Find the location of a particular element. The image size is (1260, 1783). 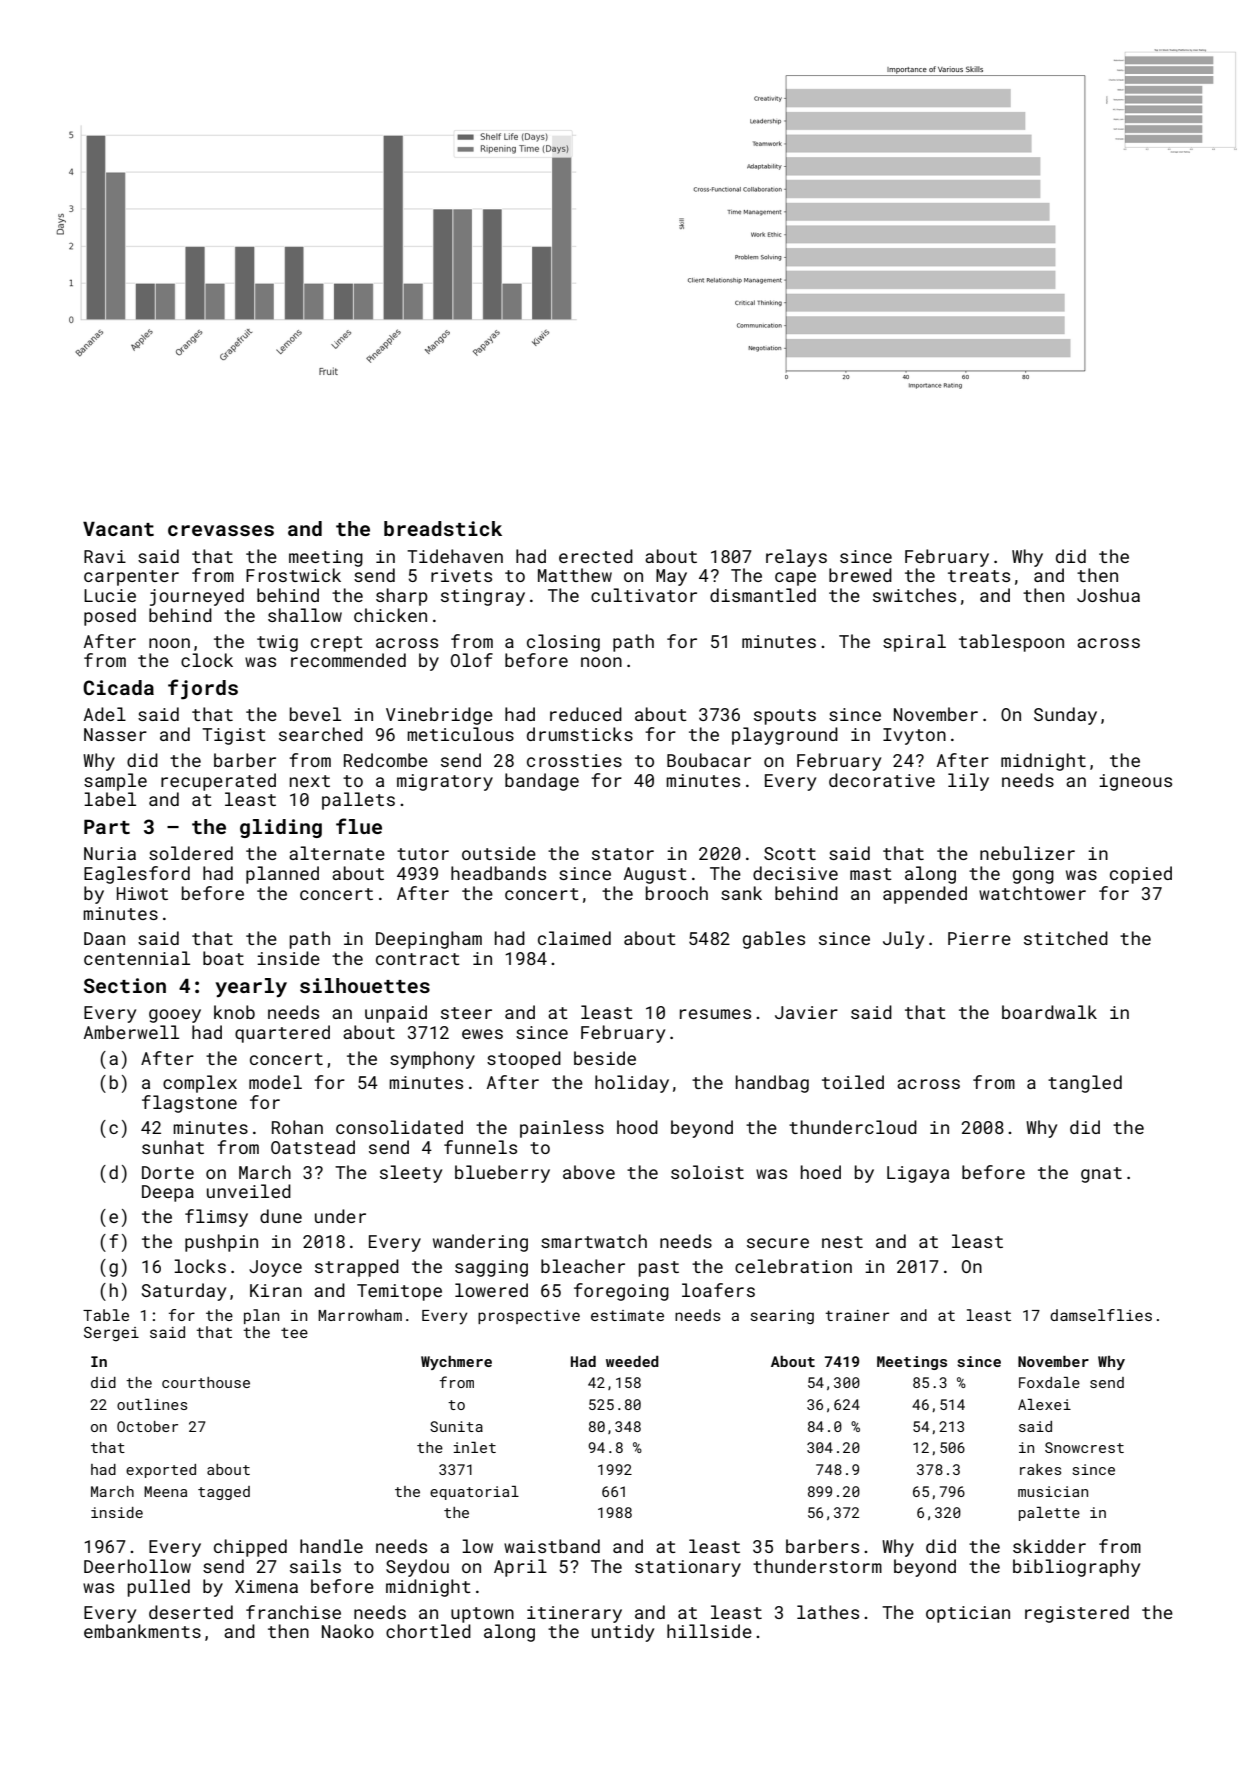

playground is located at coordinates (785, 736).
